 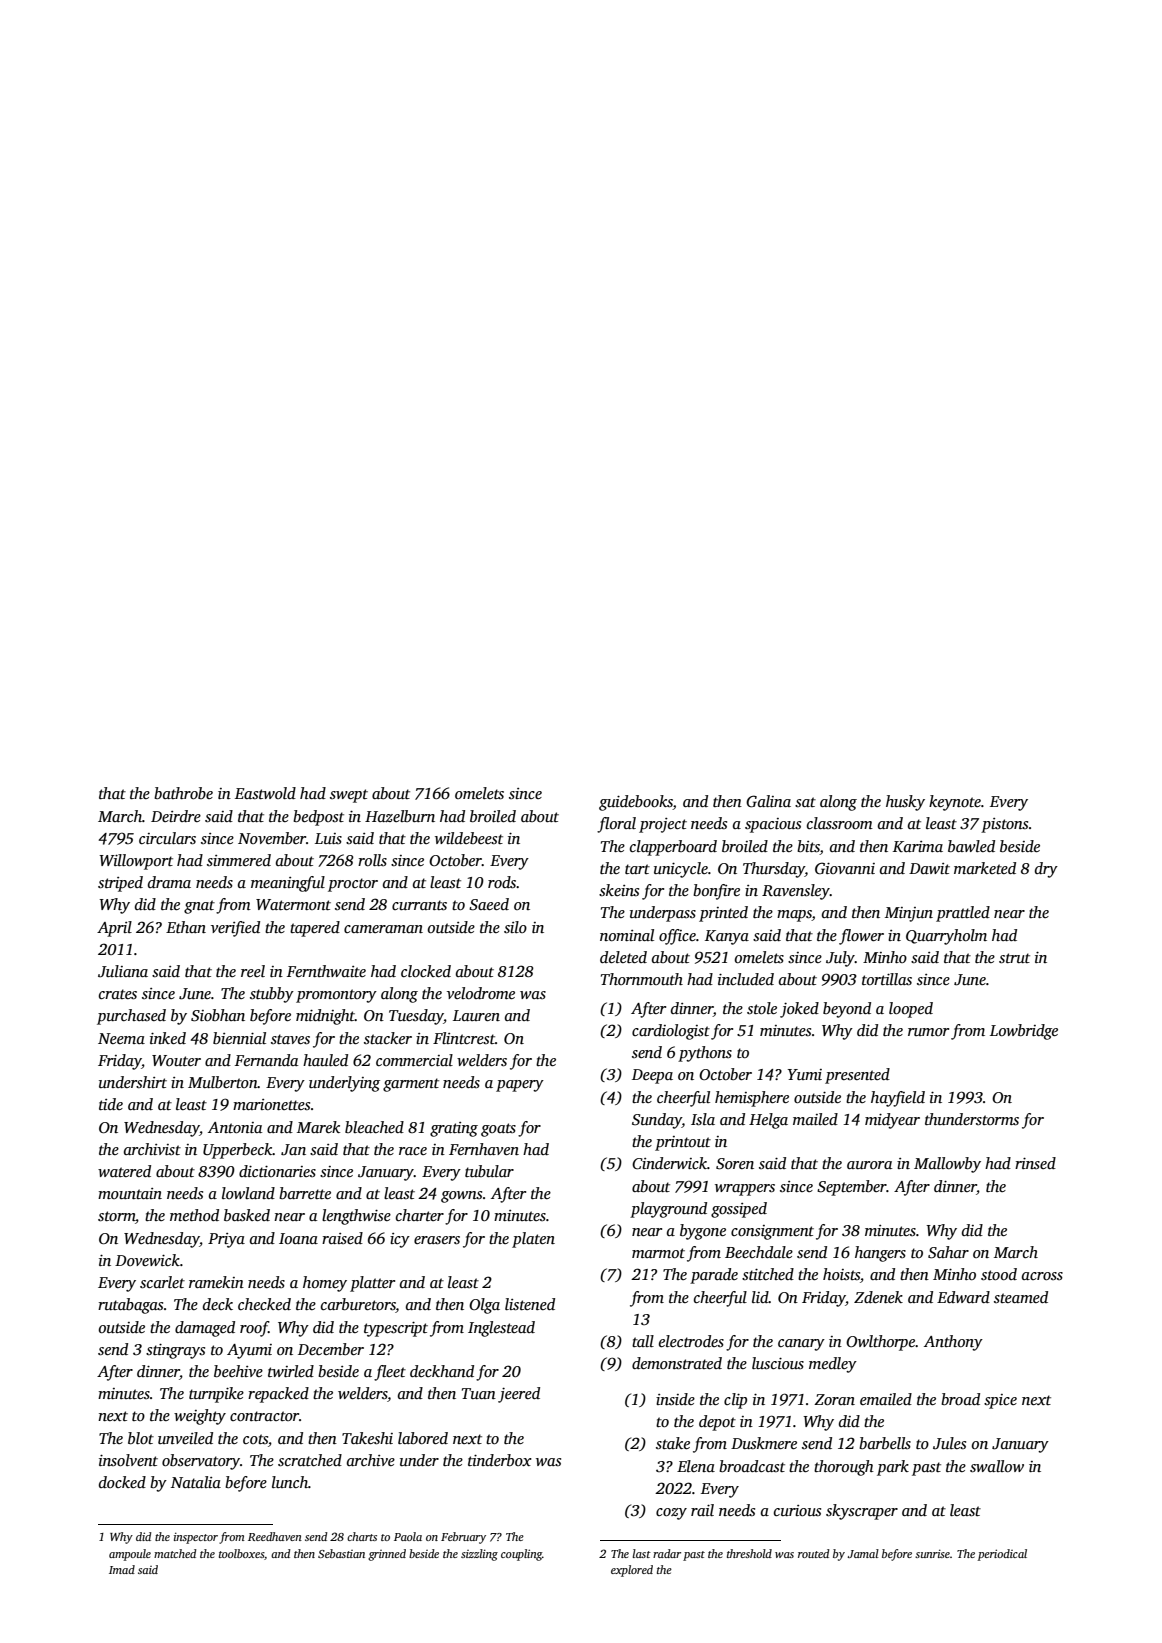 What do you see at coordinates (909, 914) in the image?
I see `Minjun` at bounding box center [909, 914].
